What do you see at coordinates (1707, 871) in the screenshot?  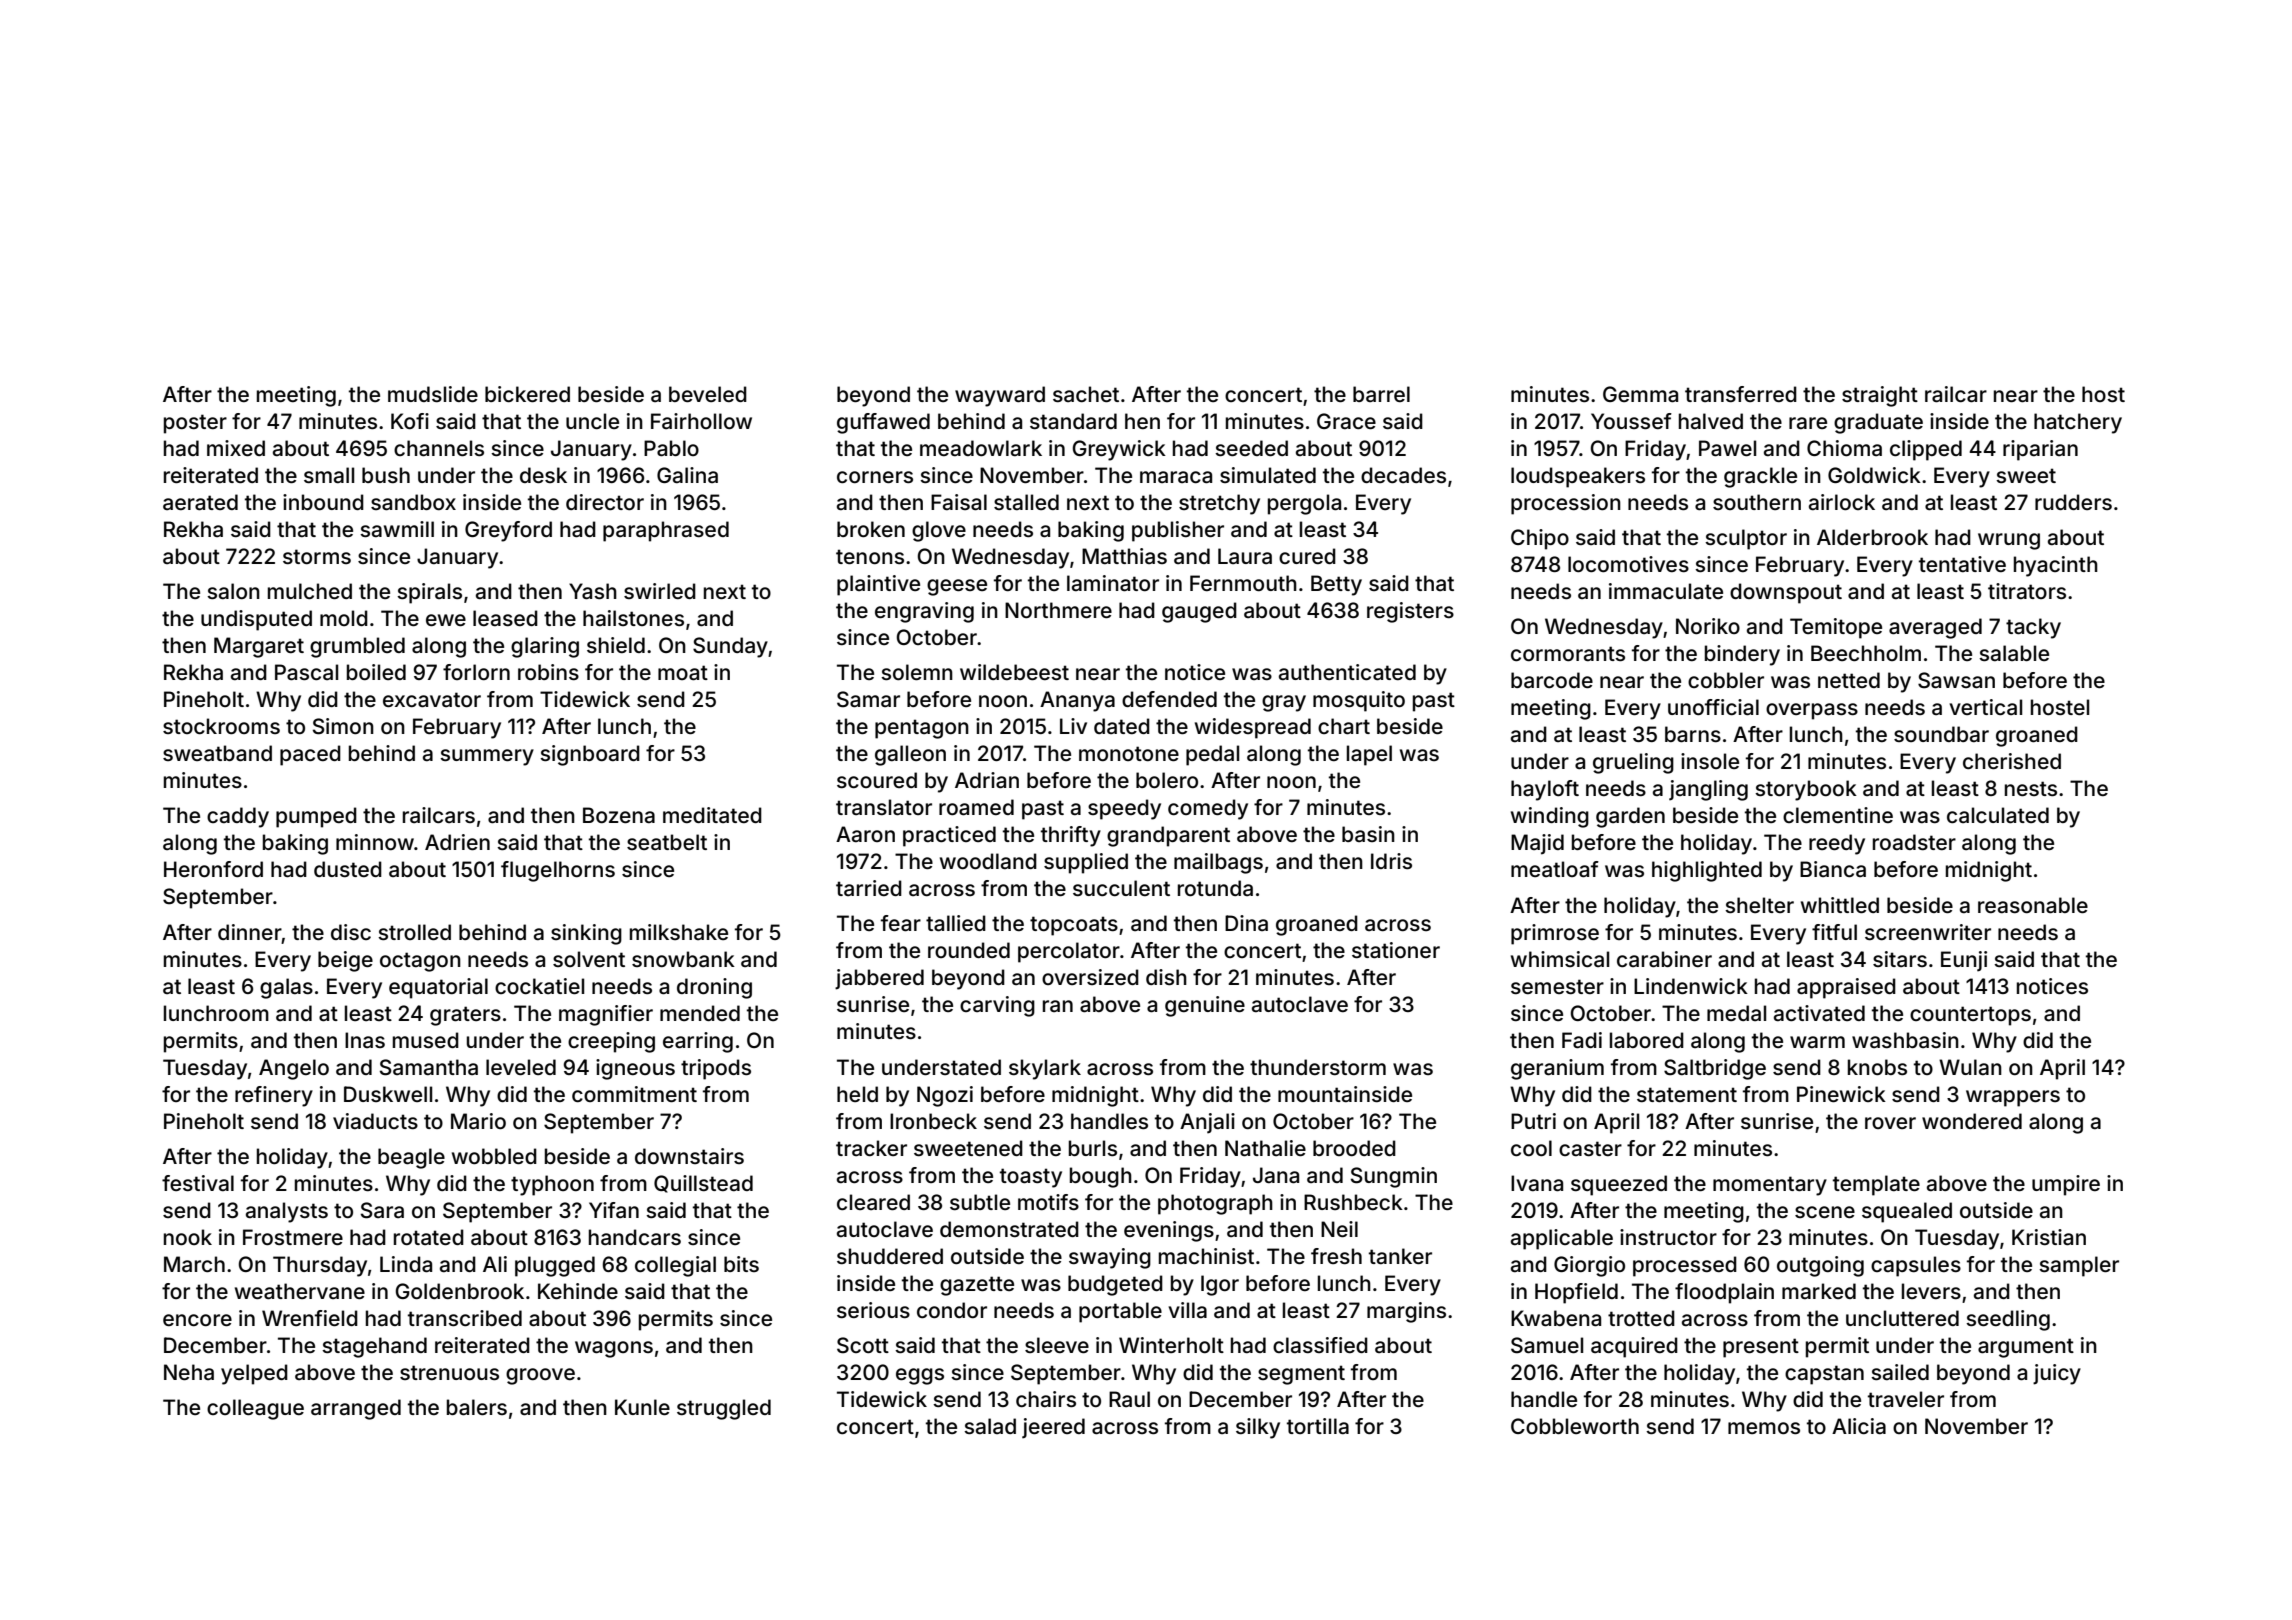 I see `highlighted` at bounding box center [1707, 871].
